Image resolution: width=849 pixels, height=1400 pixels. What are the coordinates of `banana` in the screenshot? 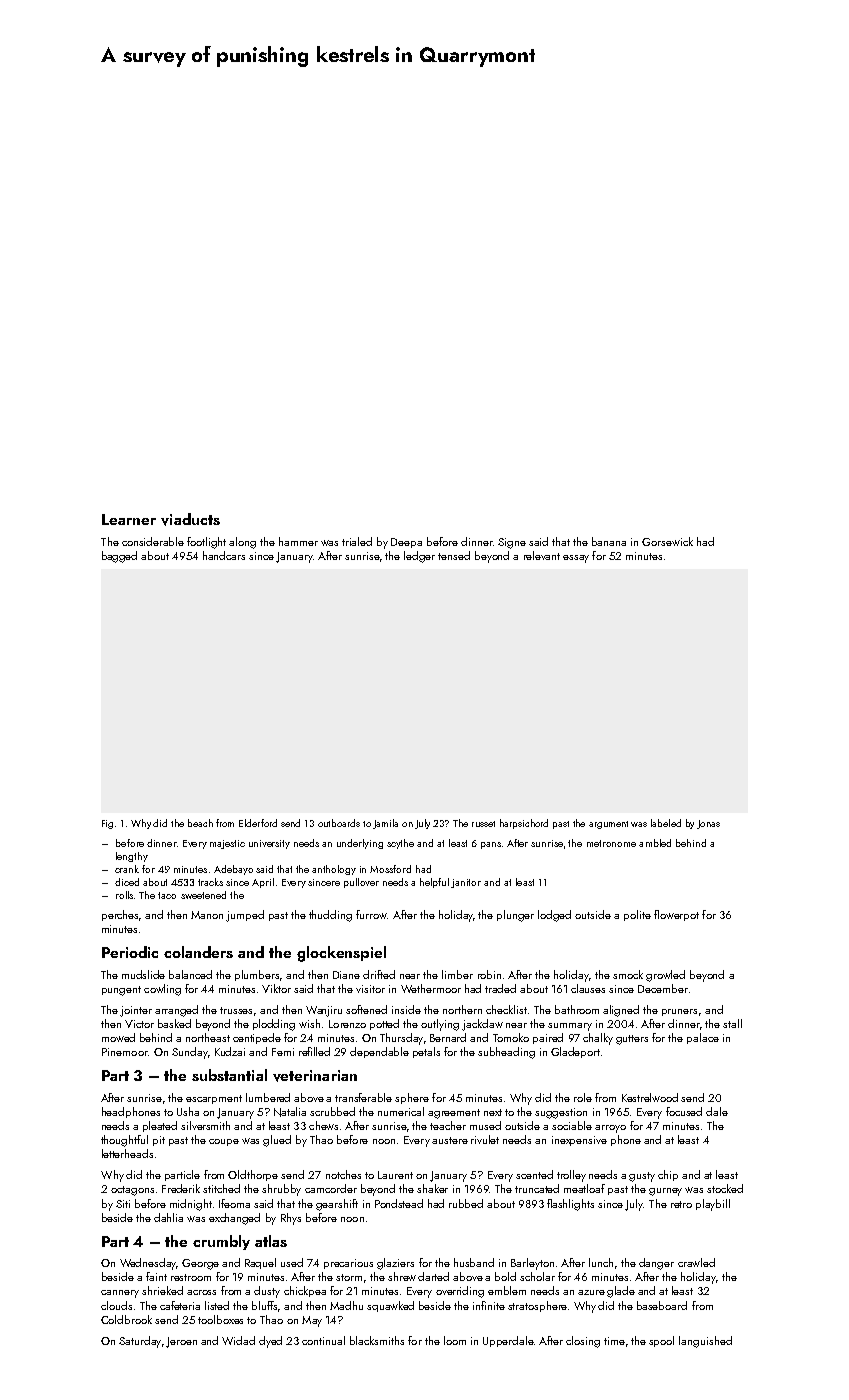 It's located at (609, 541).
